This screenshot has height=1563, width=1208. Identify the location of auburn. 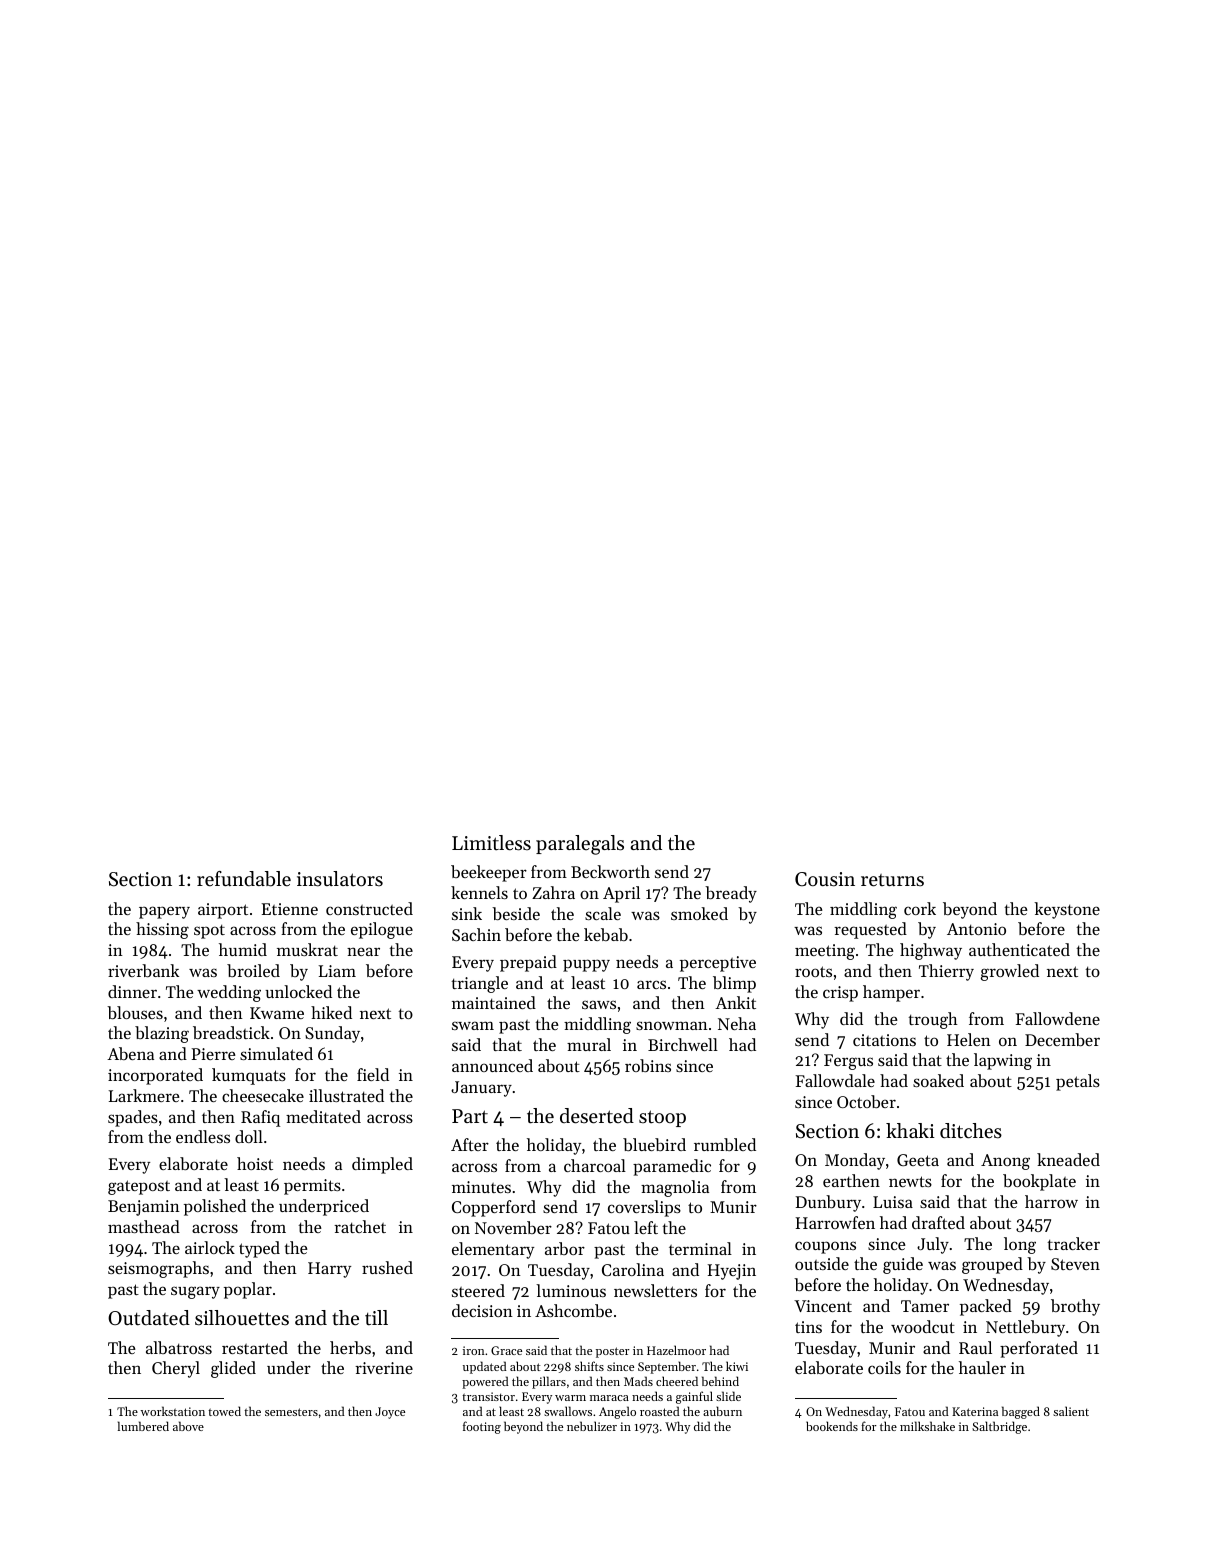
(722, 1411).
